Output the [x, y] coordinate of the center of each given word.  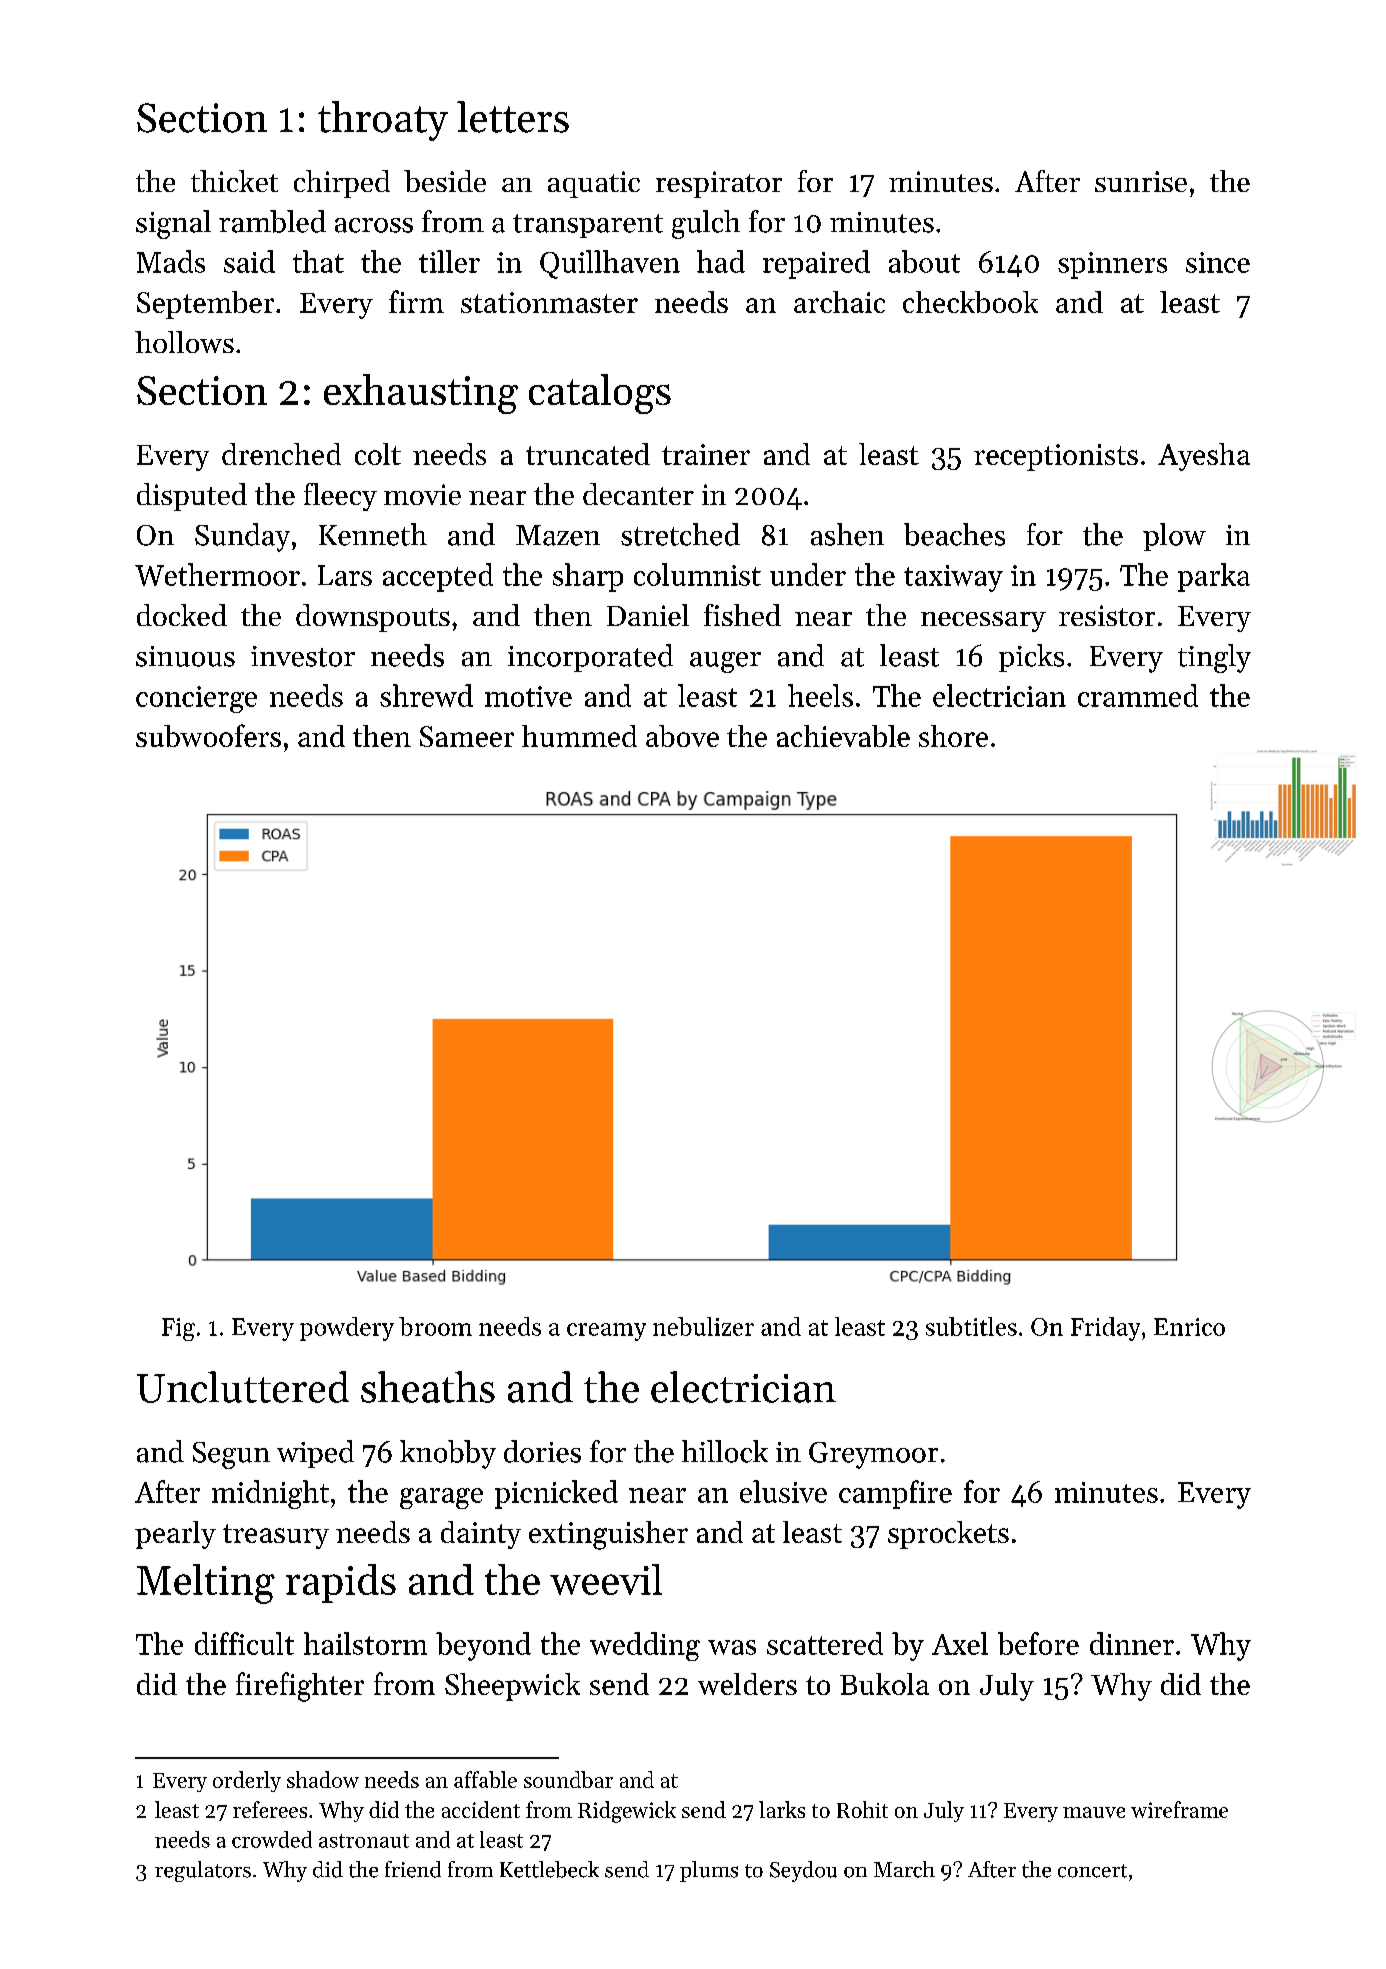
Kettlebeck [549, 1869]
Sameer [467, 736]
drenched [281, 454]
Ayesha [1204, 457]
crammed [1138, 695]
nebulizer [703, 1326]
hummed [579, 736]
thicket [234, 181]
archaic [839, 302]
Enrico [1189, 1327]
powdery [347, 1329]
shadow [323, 1779]
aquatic [594, 184]
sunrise [1141, 181]
